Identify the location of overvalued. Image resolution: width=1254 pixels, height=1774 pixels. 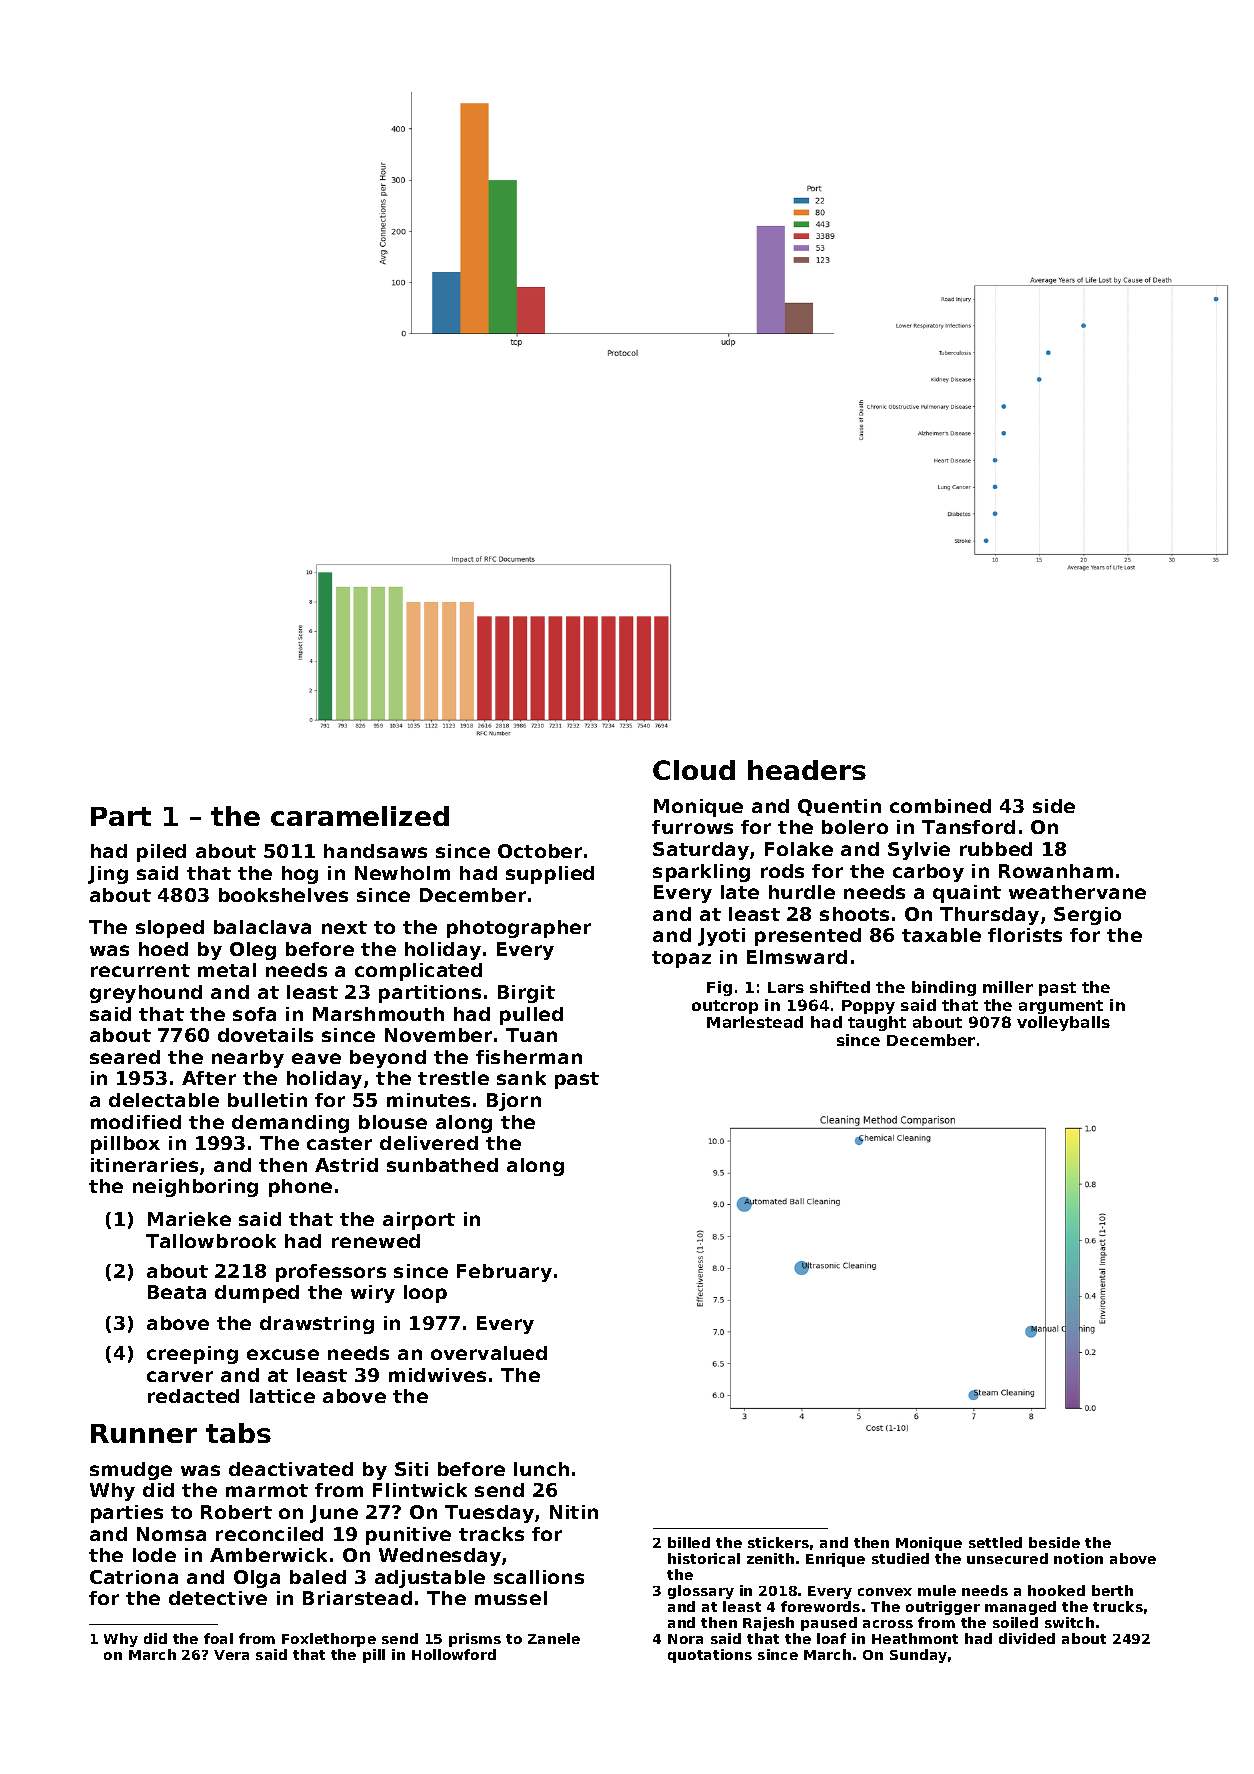
(489, 1353).
